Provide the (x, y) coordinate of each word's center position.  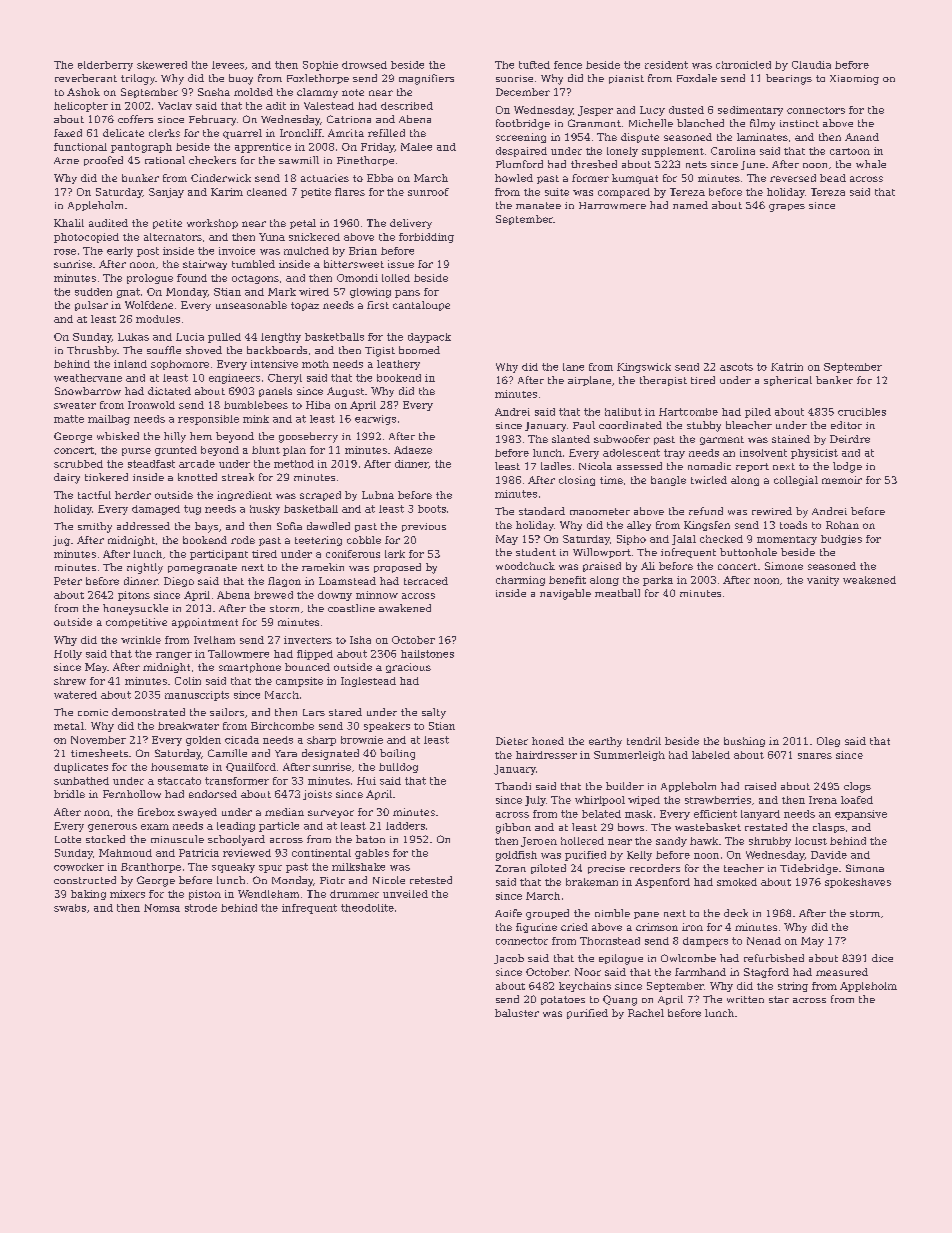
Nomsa (162, 908)
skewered (162, 65)
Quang (620, 1000)
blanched (700, 123)
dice (882, 958)
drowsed (364, 65)
